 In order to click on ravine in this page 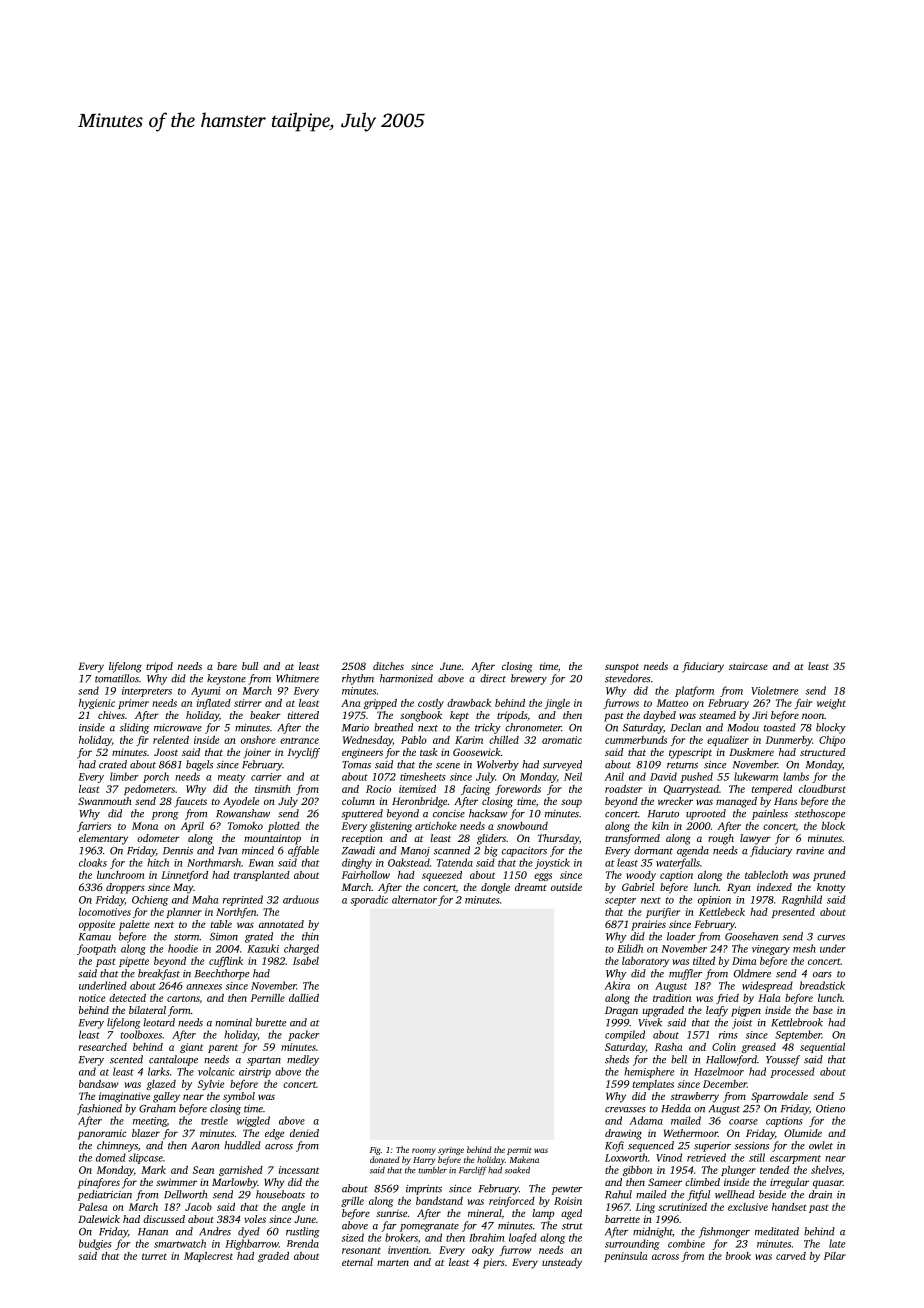, I will do `click(810, 851)`.
